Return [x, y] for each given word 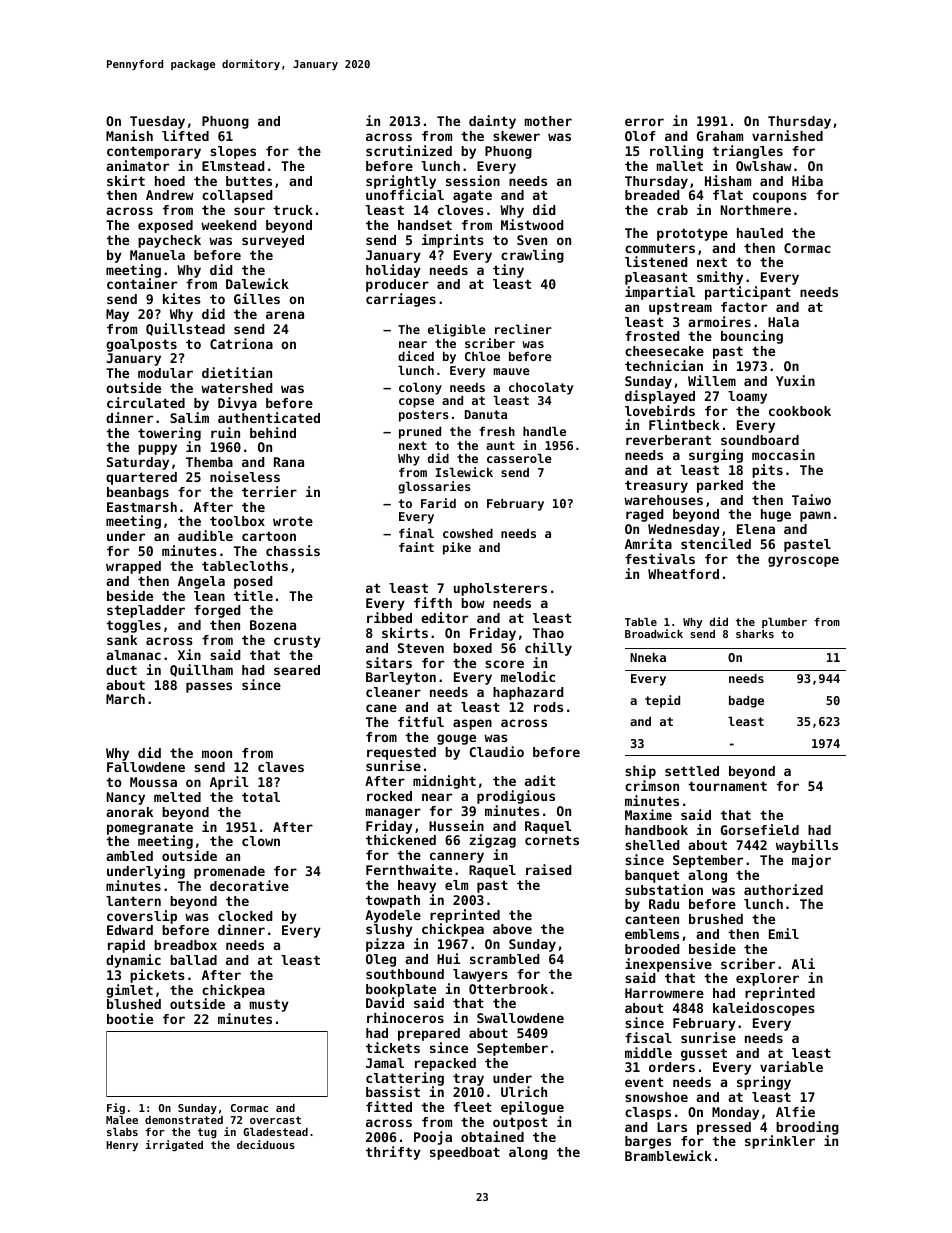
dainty [492, 122]
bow [473, 603]
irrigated [174, 1145]
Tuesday [157, 122]
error [644, 122]
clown [261, 841]
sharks [755, 634]
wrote [293, 521]
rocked [389, 796]
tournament [727, 786]
